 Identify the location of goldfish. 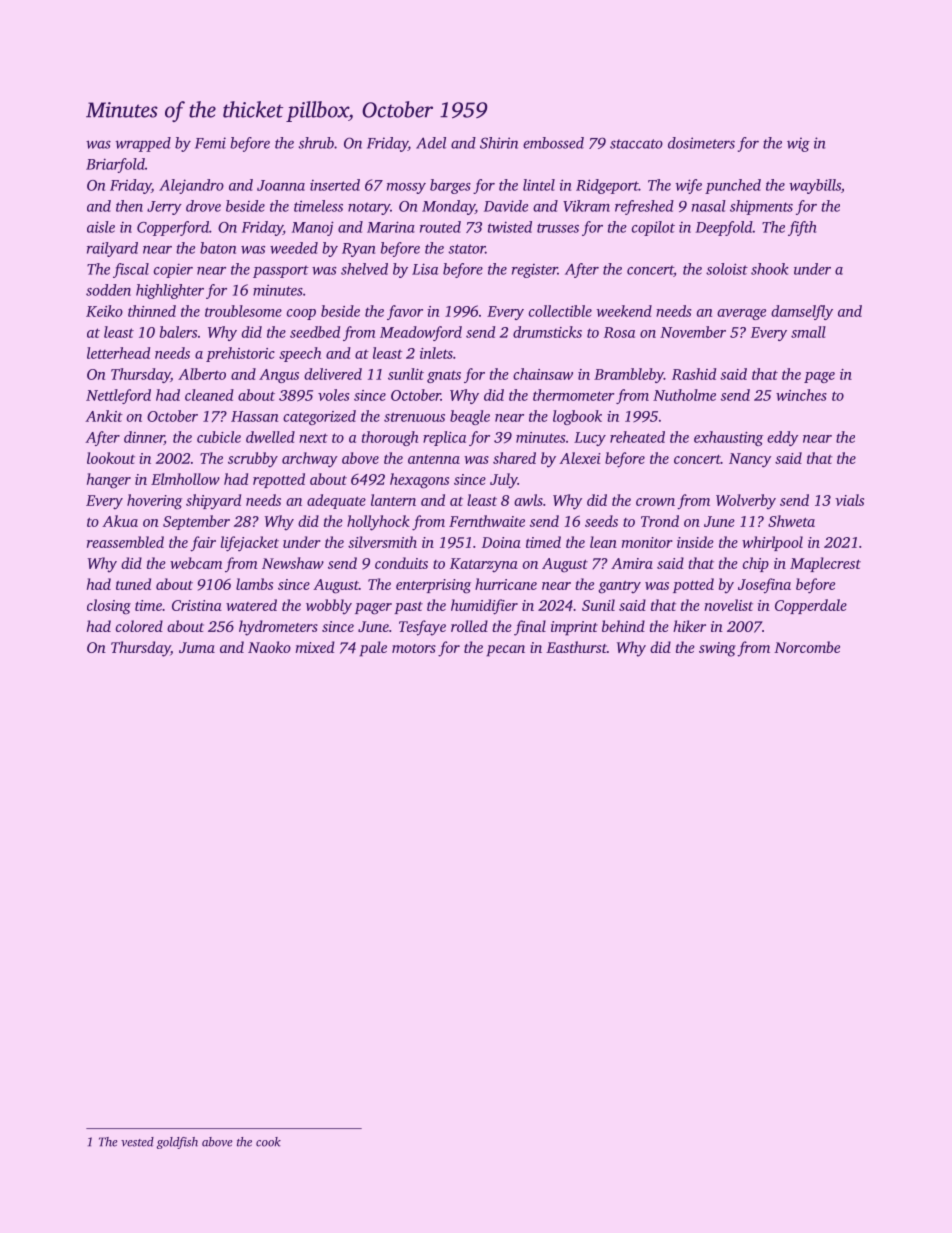
(177, 1143).
